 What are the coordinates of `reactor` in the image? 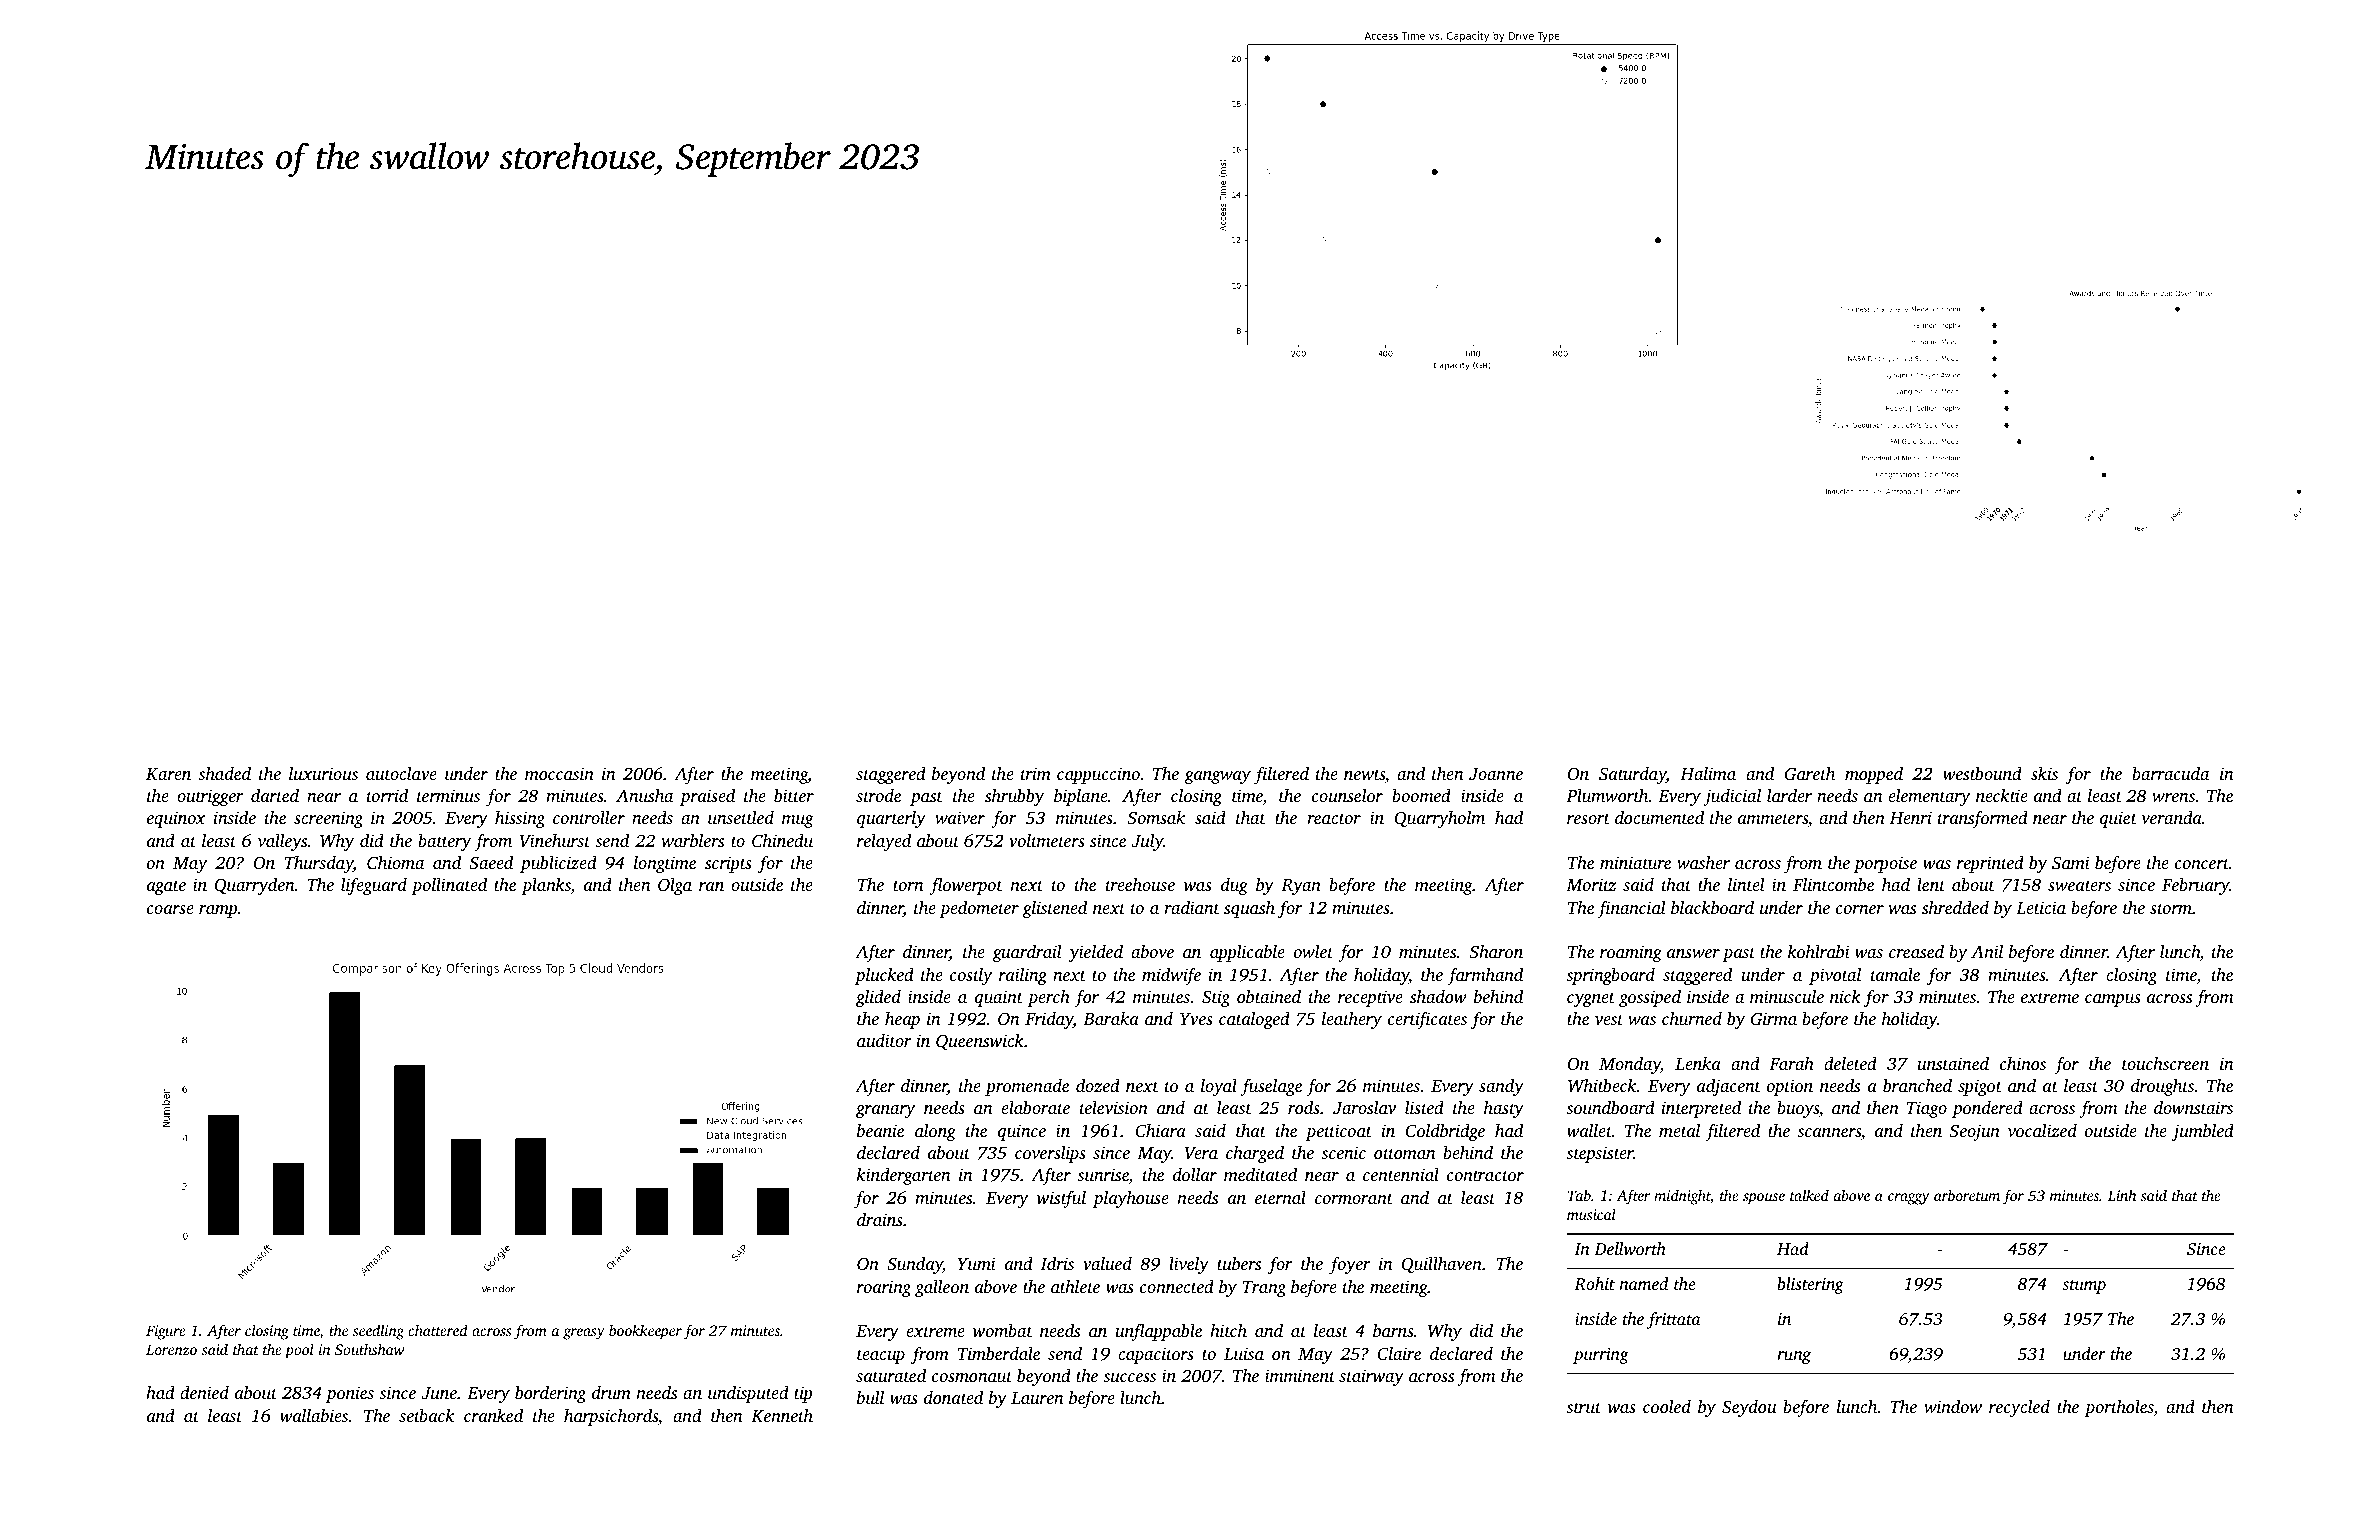 It's located at (1334, 818).
